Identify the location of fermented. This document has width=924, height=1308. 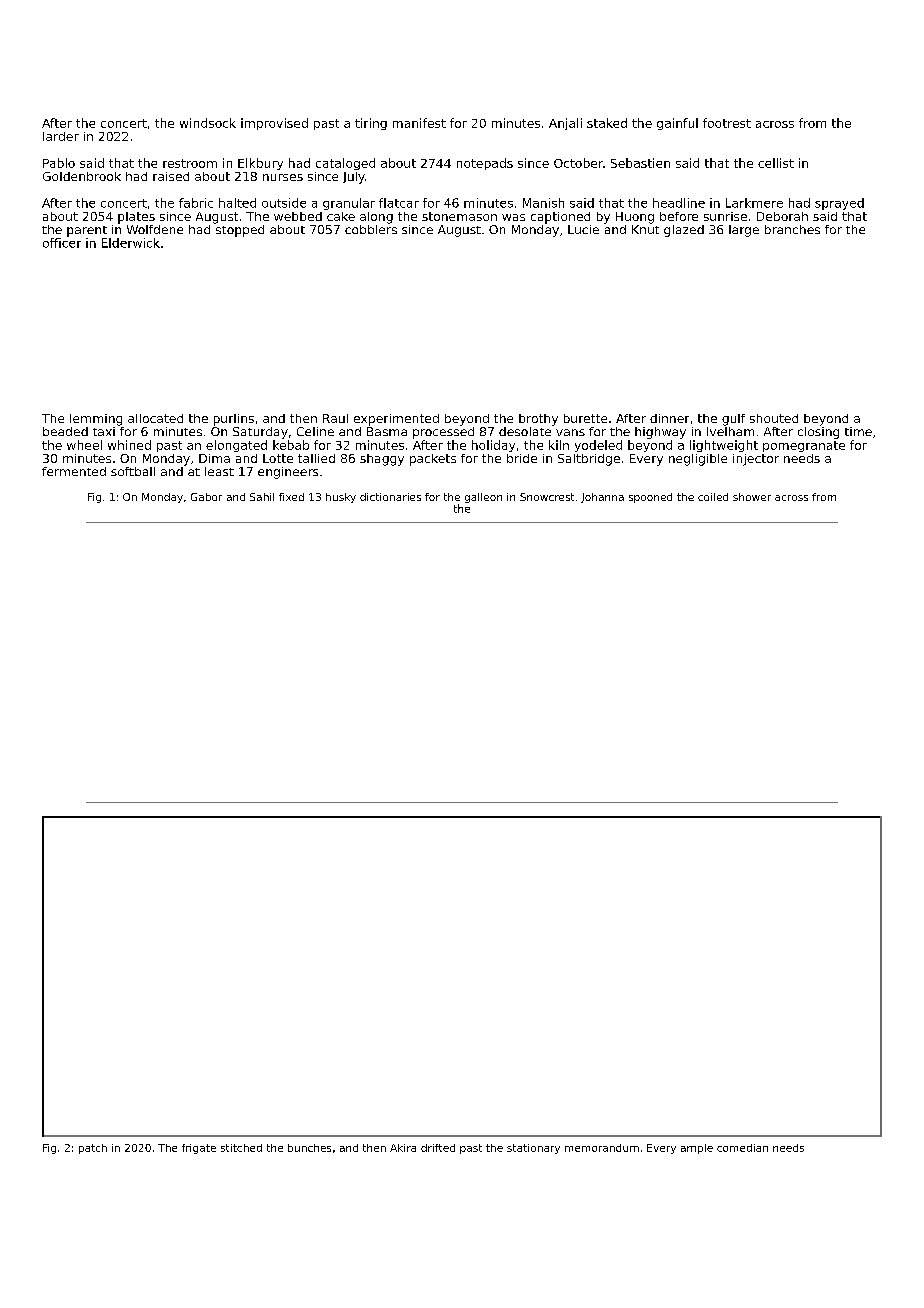
(74, 471).
